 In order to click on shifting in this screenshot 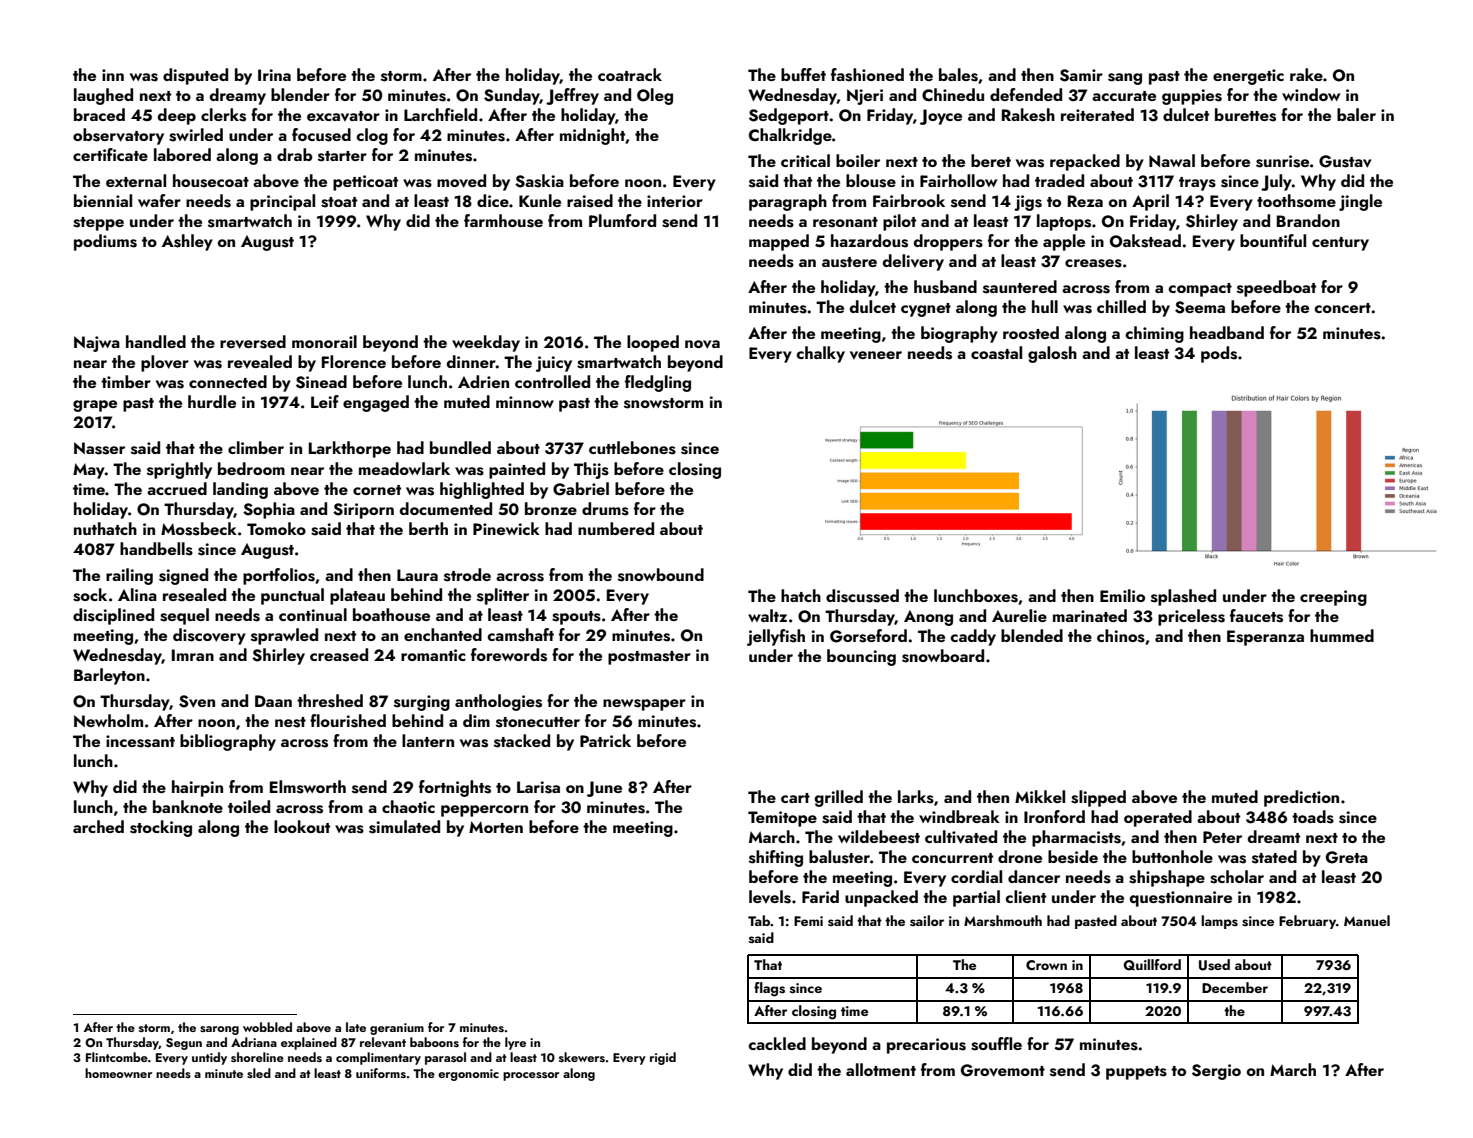, I will do `click(776, 858)`.
